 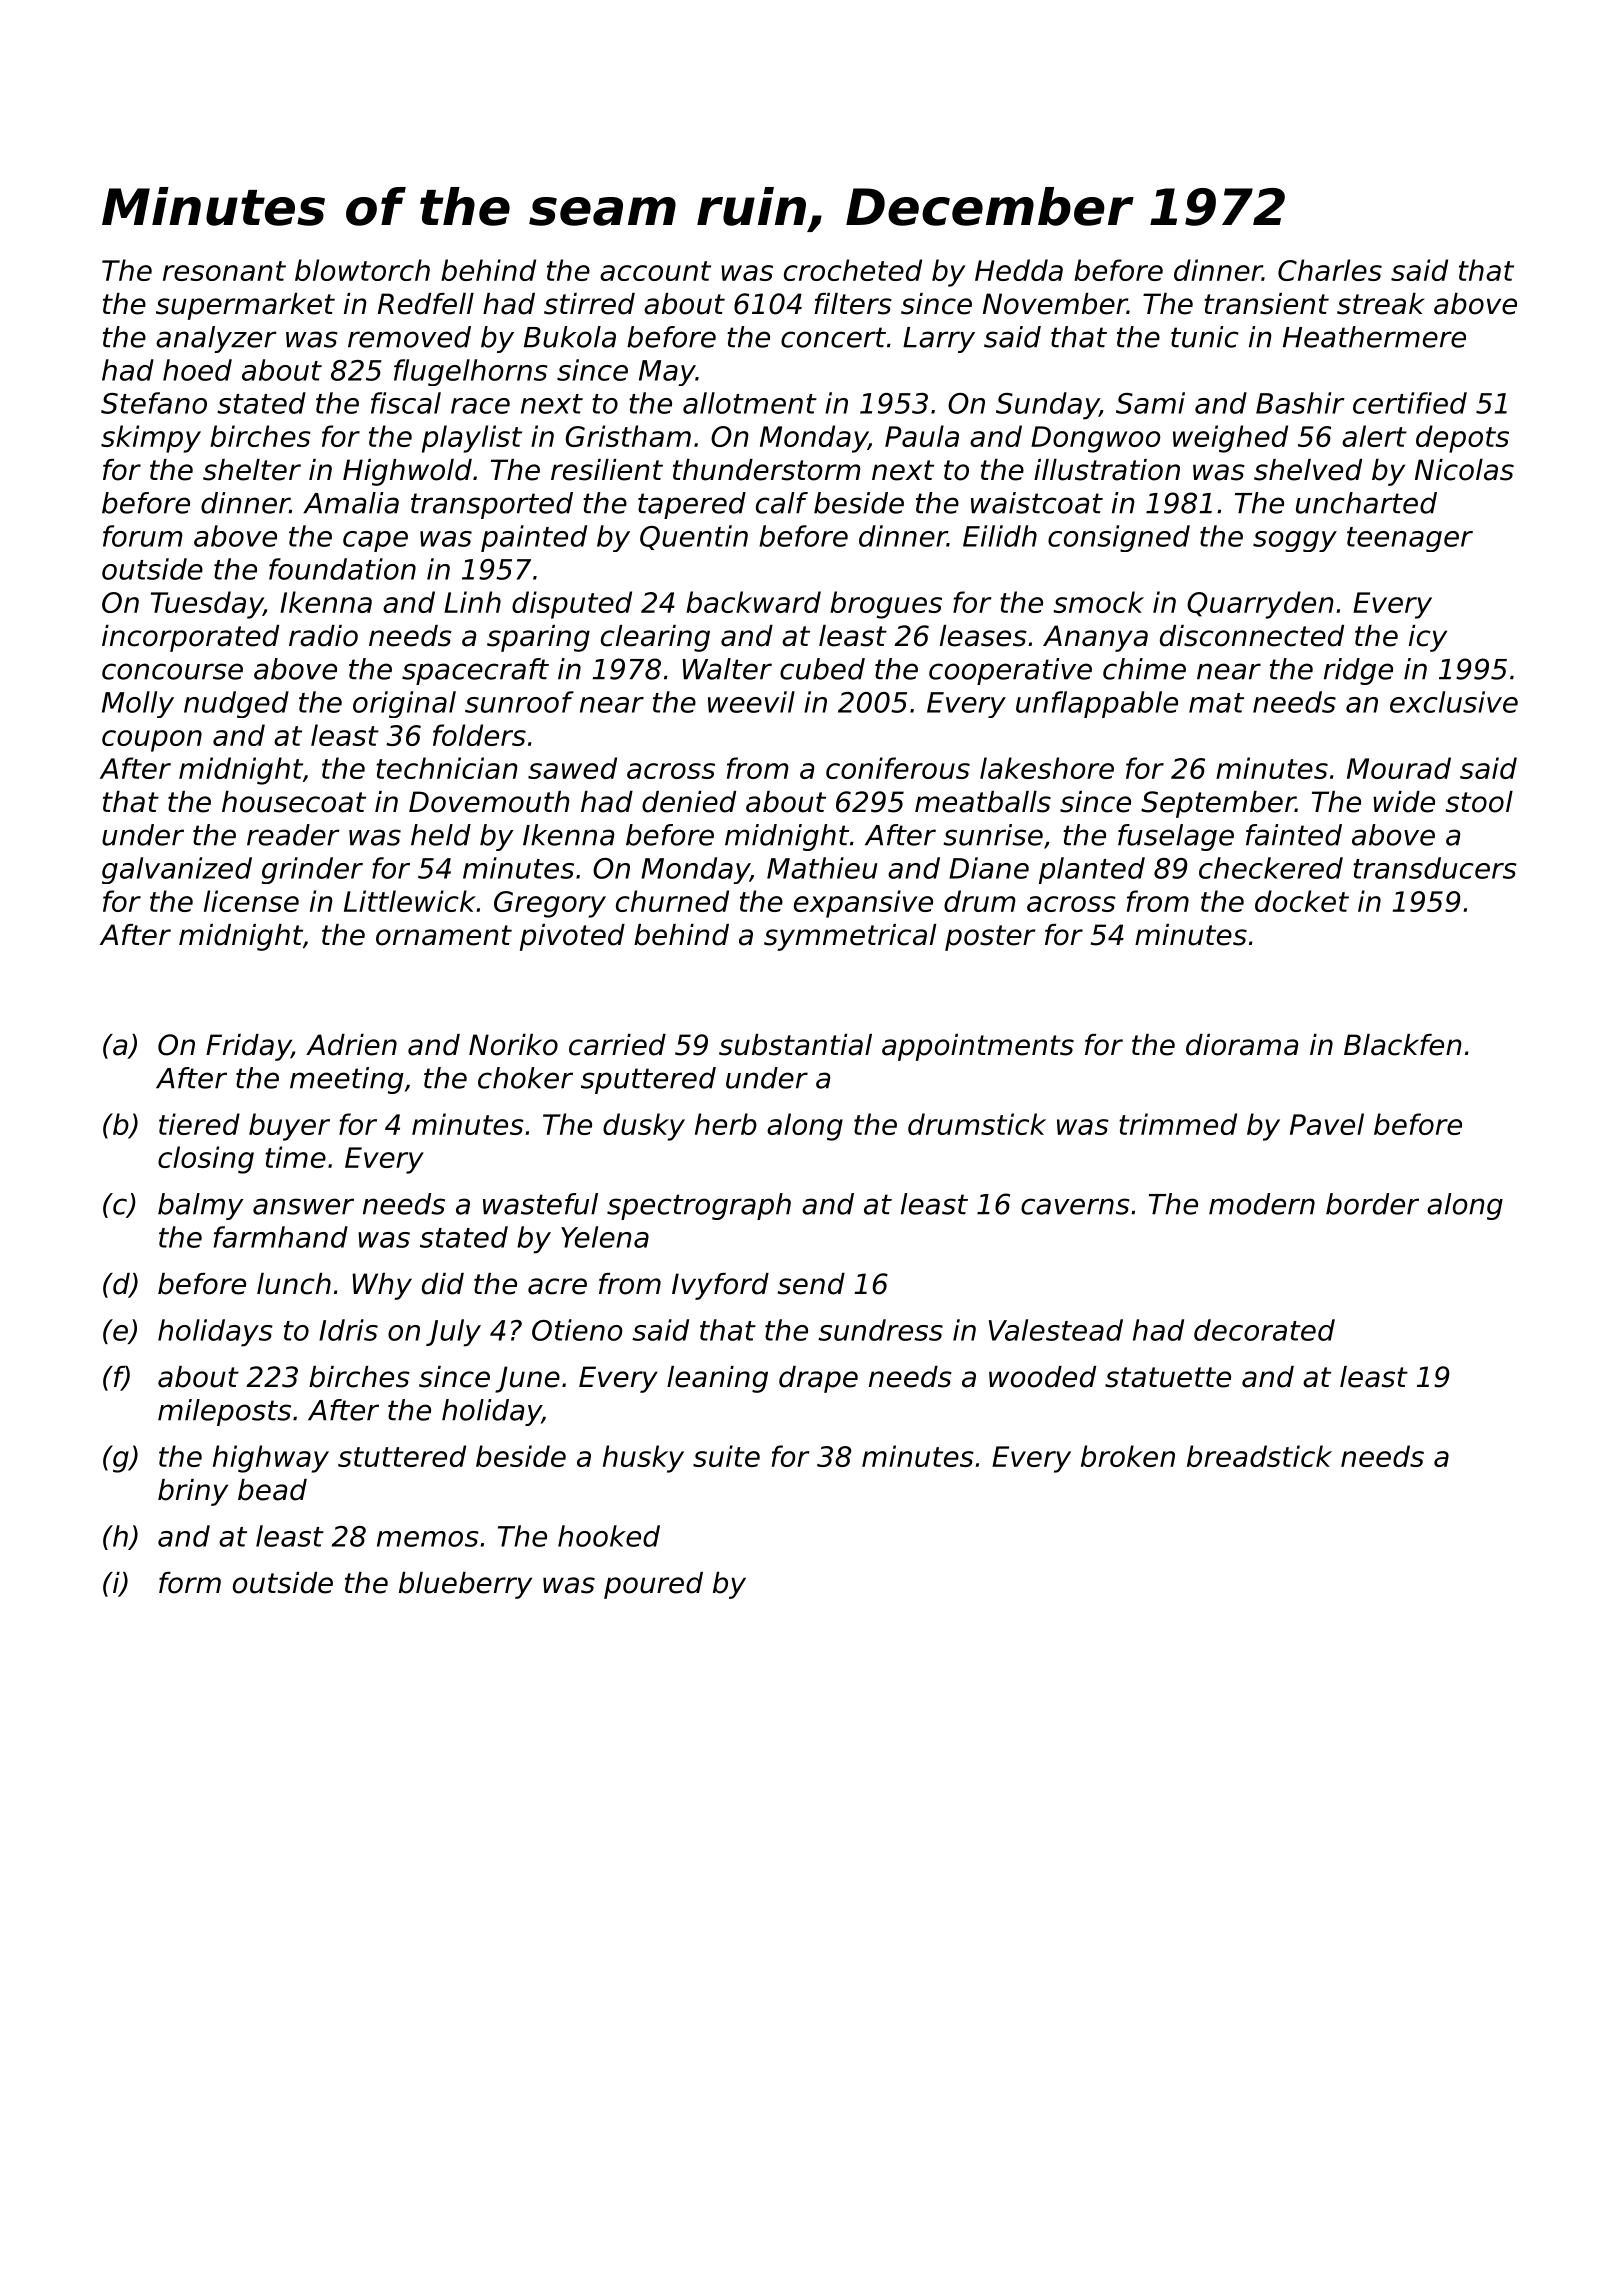 What do you see at coordinates (190, 1583) in the screenshot?
I see `form` at bounding box center [190, 1583].
